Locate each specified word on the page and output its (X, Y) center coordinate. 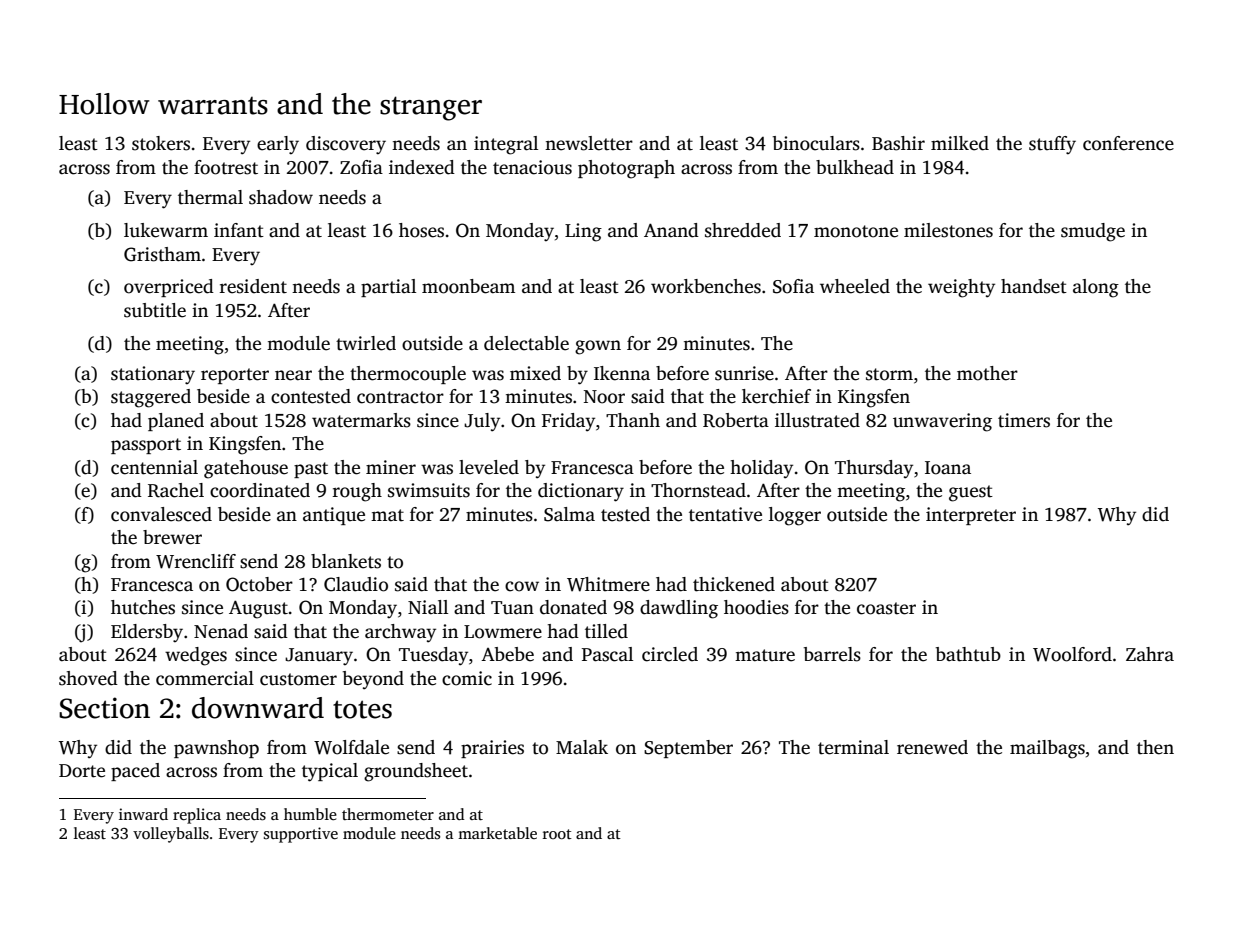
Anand (671, 230)
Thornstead (698, 490)
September (688, 749)
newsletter (589, 143)
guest (971, 493)
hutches (143, 607)
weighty (961, 288)
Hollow (104, 104)
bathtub (968, 654)
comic (467, 678)
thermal (210, 197)
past (311, 470)
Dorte (82, 771)
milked (960, 143)
